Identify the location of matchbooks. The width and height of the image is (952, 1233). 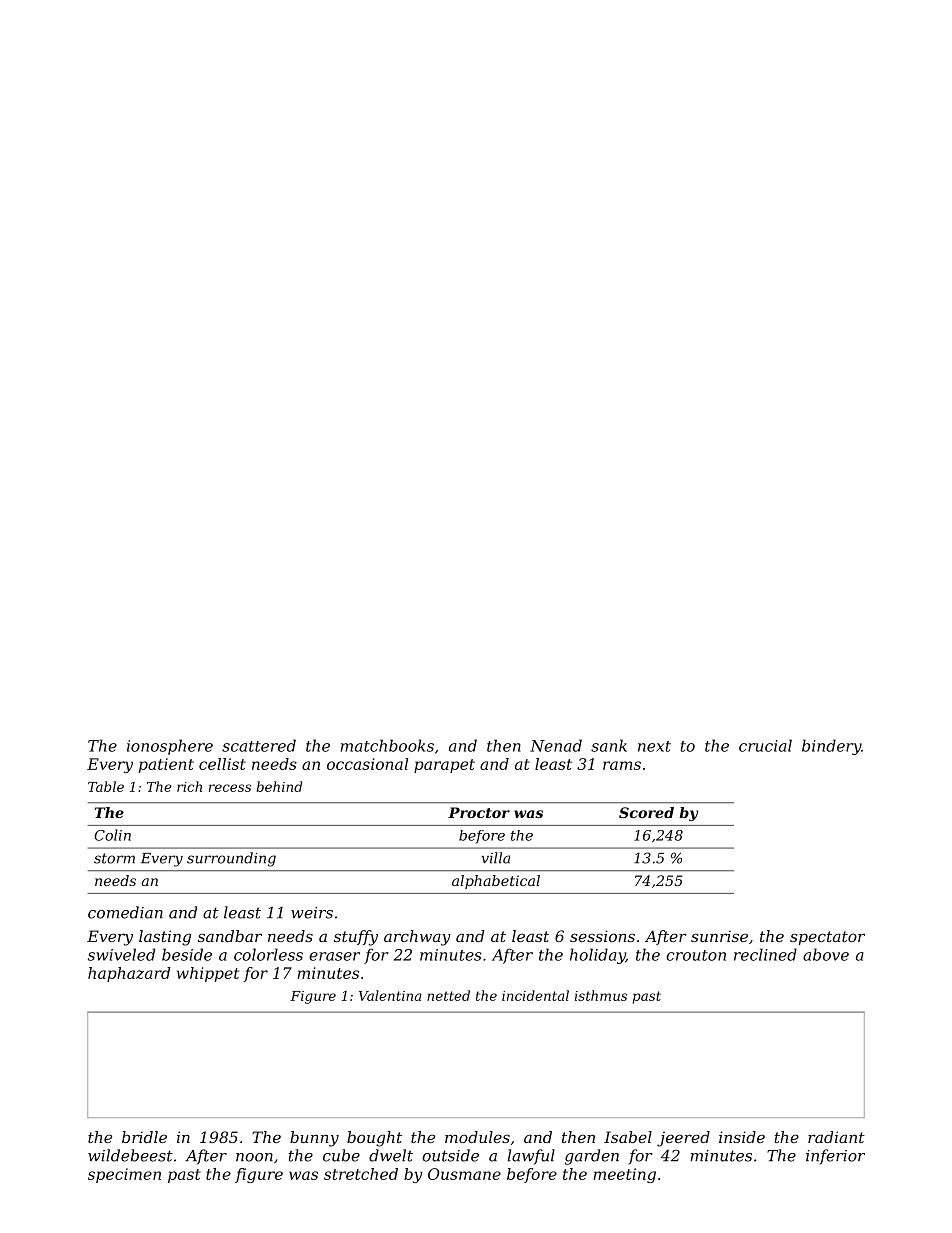
(387, 745).
